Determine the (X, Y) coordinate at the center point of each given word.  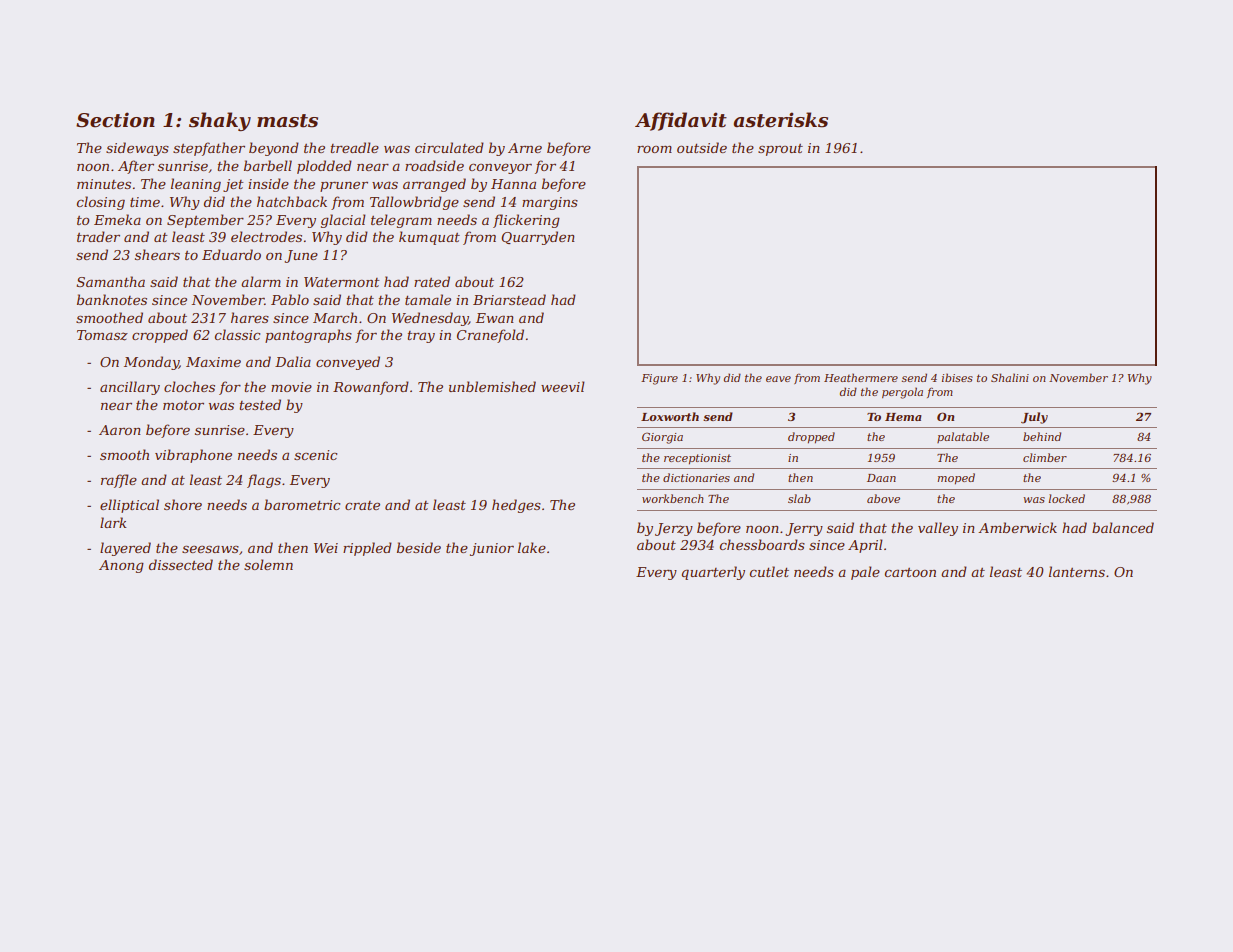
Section (115, 120)
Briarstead (509, 299)
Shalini (1010, 377)
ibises (957, 377)
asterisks (780, 120)
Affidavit (681, 121)
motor (183, 405)
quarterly (713, 573)
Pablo (290, 299)
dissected (181, 564)
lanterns (1077, 571)
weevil (563, 386)
